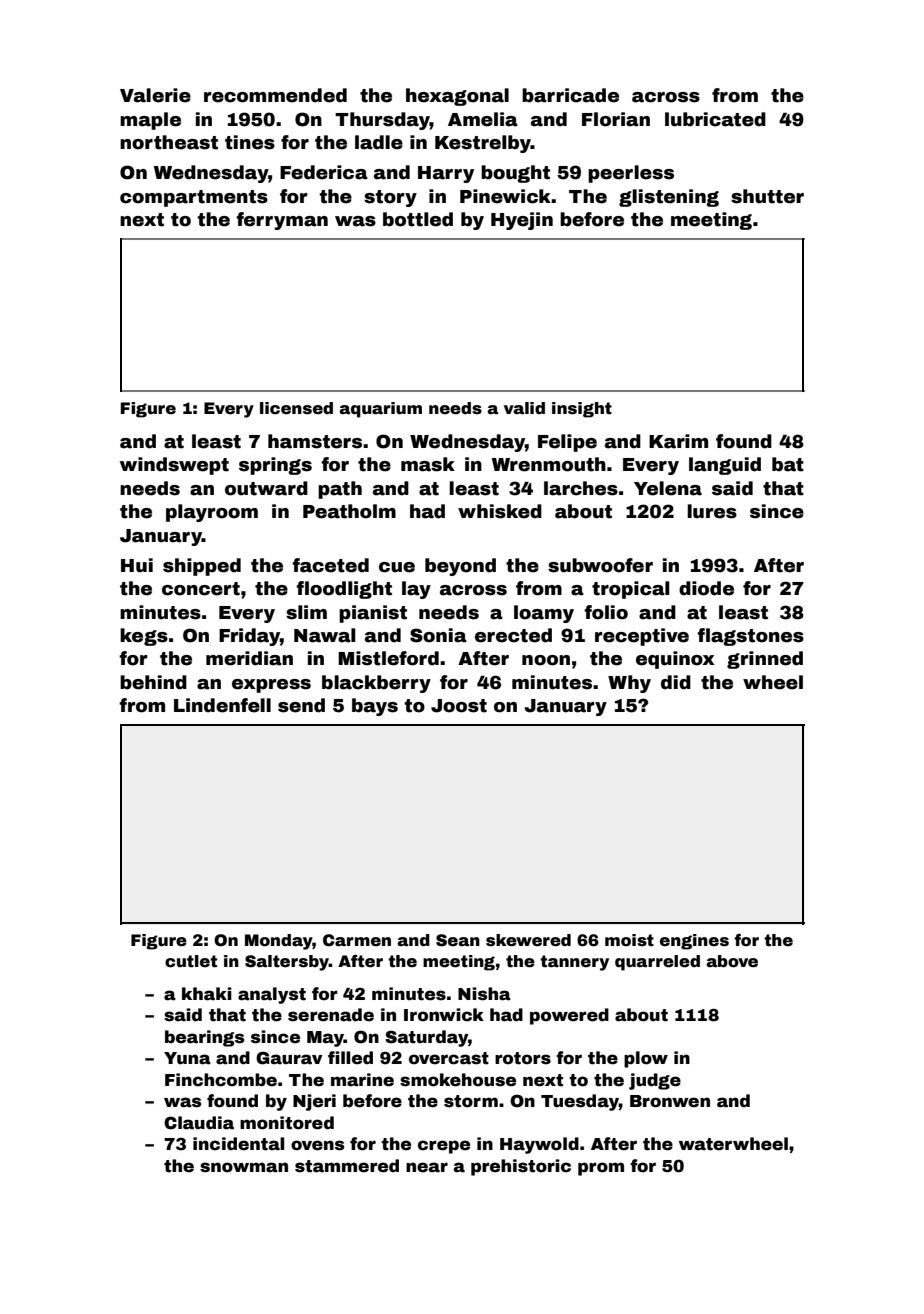 The height and width of the screenshot is (1314, 924). What do you see at coordinates (191, 961) in the screenshot?
I see `cutlet` at bounding box center [191, 961].
